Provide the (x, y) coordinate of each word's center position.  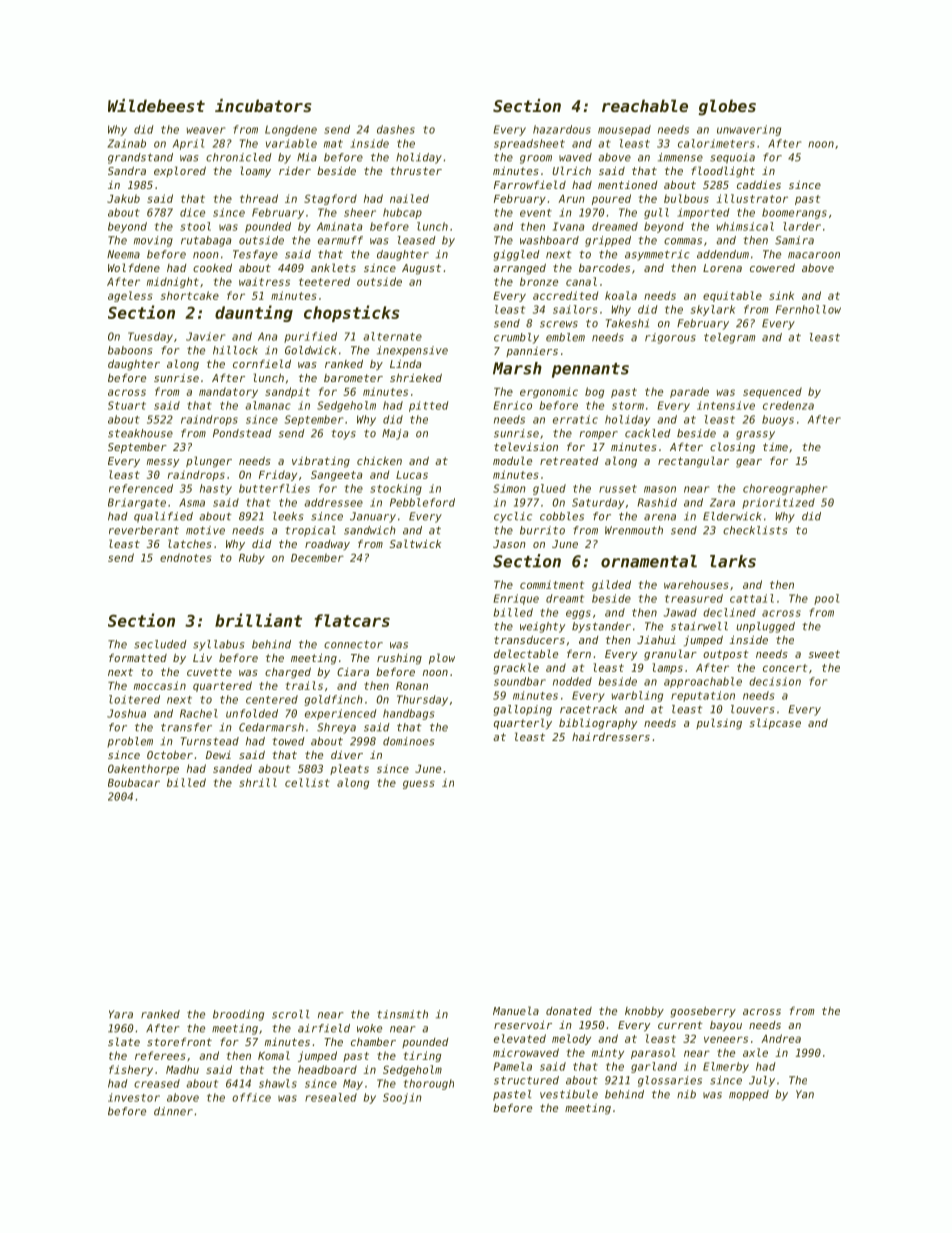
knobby (644, 1012)
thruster (416, 170)
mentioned (628, 185)
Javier (206, 336)
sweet (824, 654)
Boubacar (134, 782)
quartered (222, 686)
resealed (331, 1097)
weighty (542, 627)
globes (727, 107)
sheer (360, 212)
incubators (263, 105)
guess (419, 784)
